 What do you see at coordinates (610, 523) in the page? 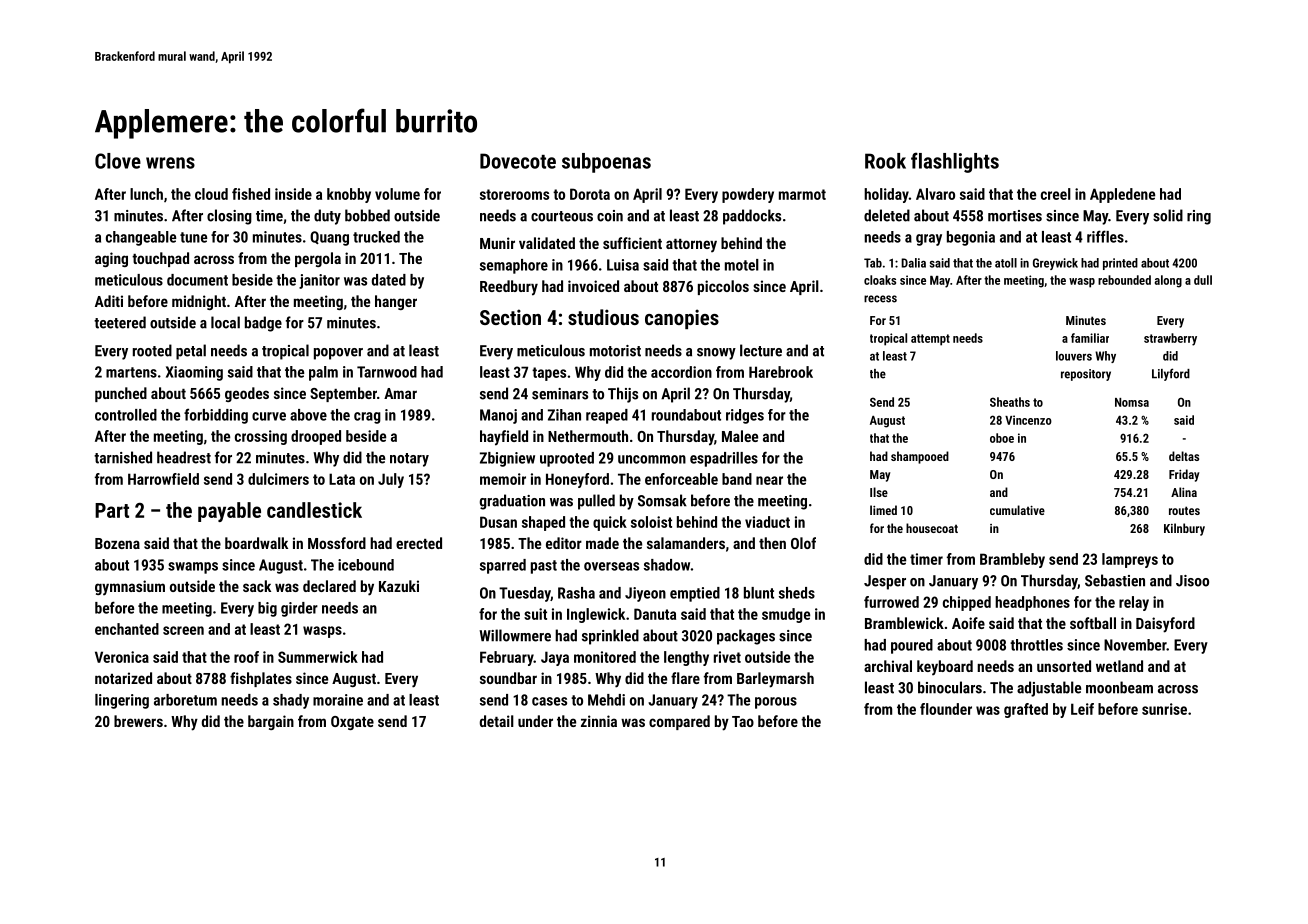
I see `quick` at bounding box center [610, 523].
